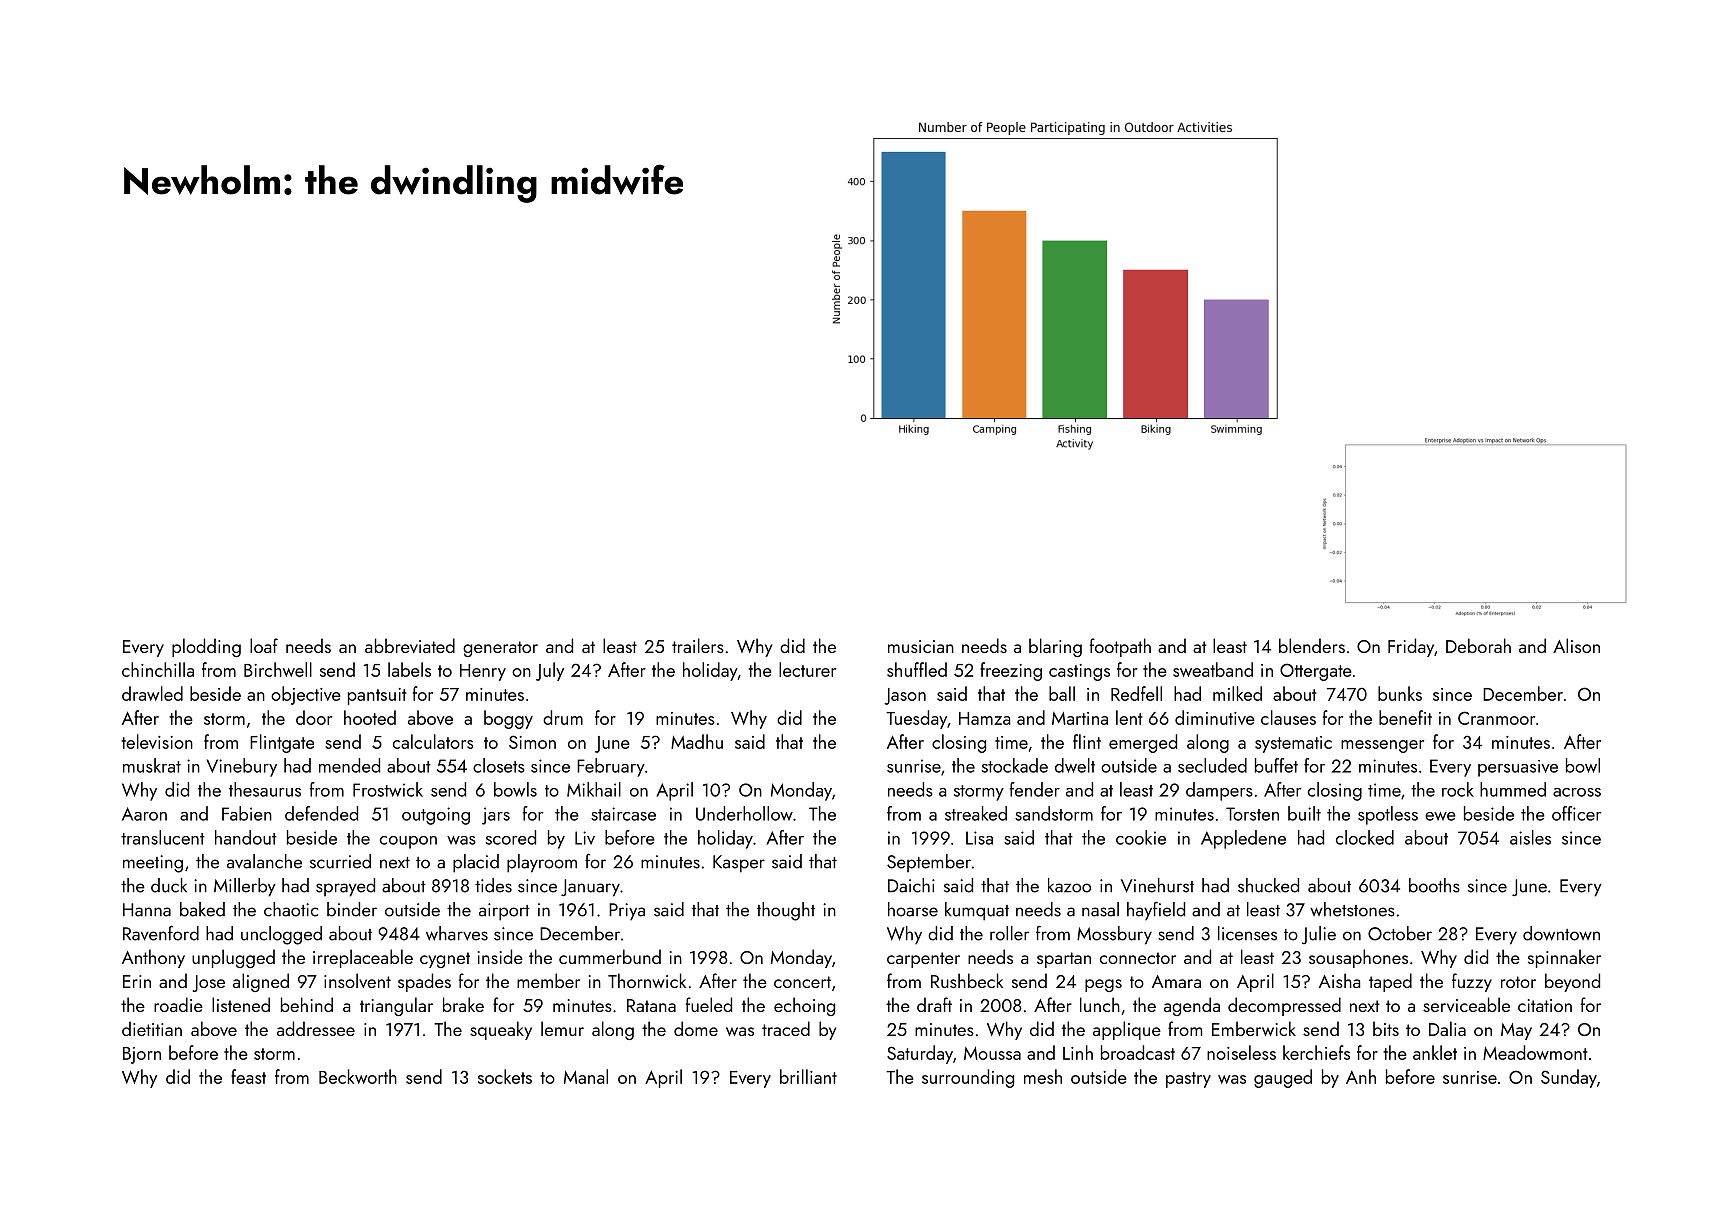  I want to click on Underhollow, so click(744, 813).
